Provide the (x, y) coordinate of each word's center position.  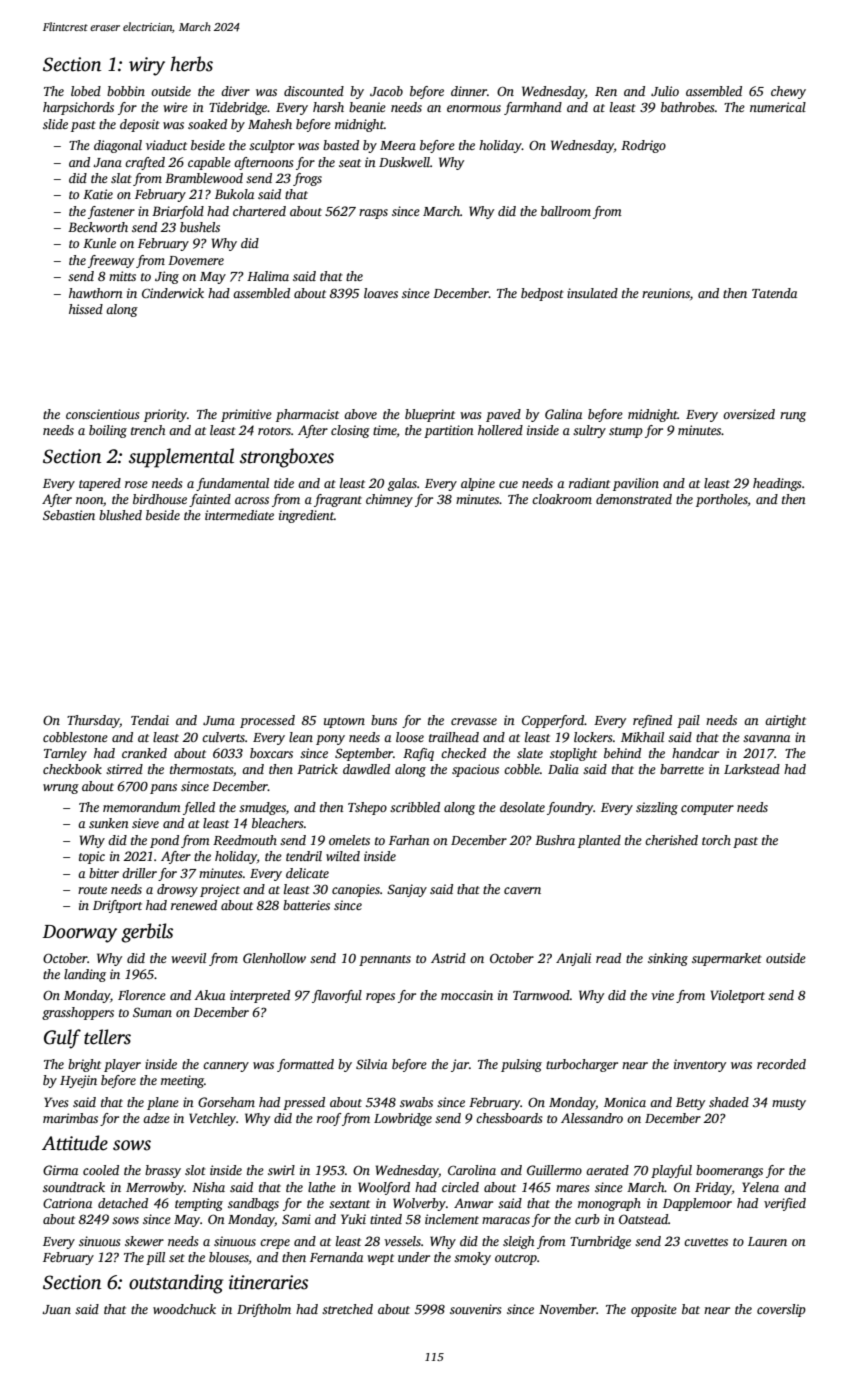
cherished (671, 840)
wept (380, 1259)
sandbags (253, 1204)
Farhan (409, 840)
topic (92, 857)
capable (209, 163)
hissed (86, 309)
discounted (314, 91)
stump (626, 432)
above (360, 414)
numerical (778, 107)
